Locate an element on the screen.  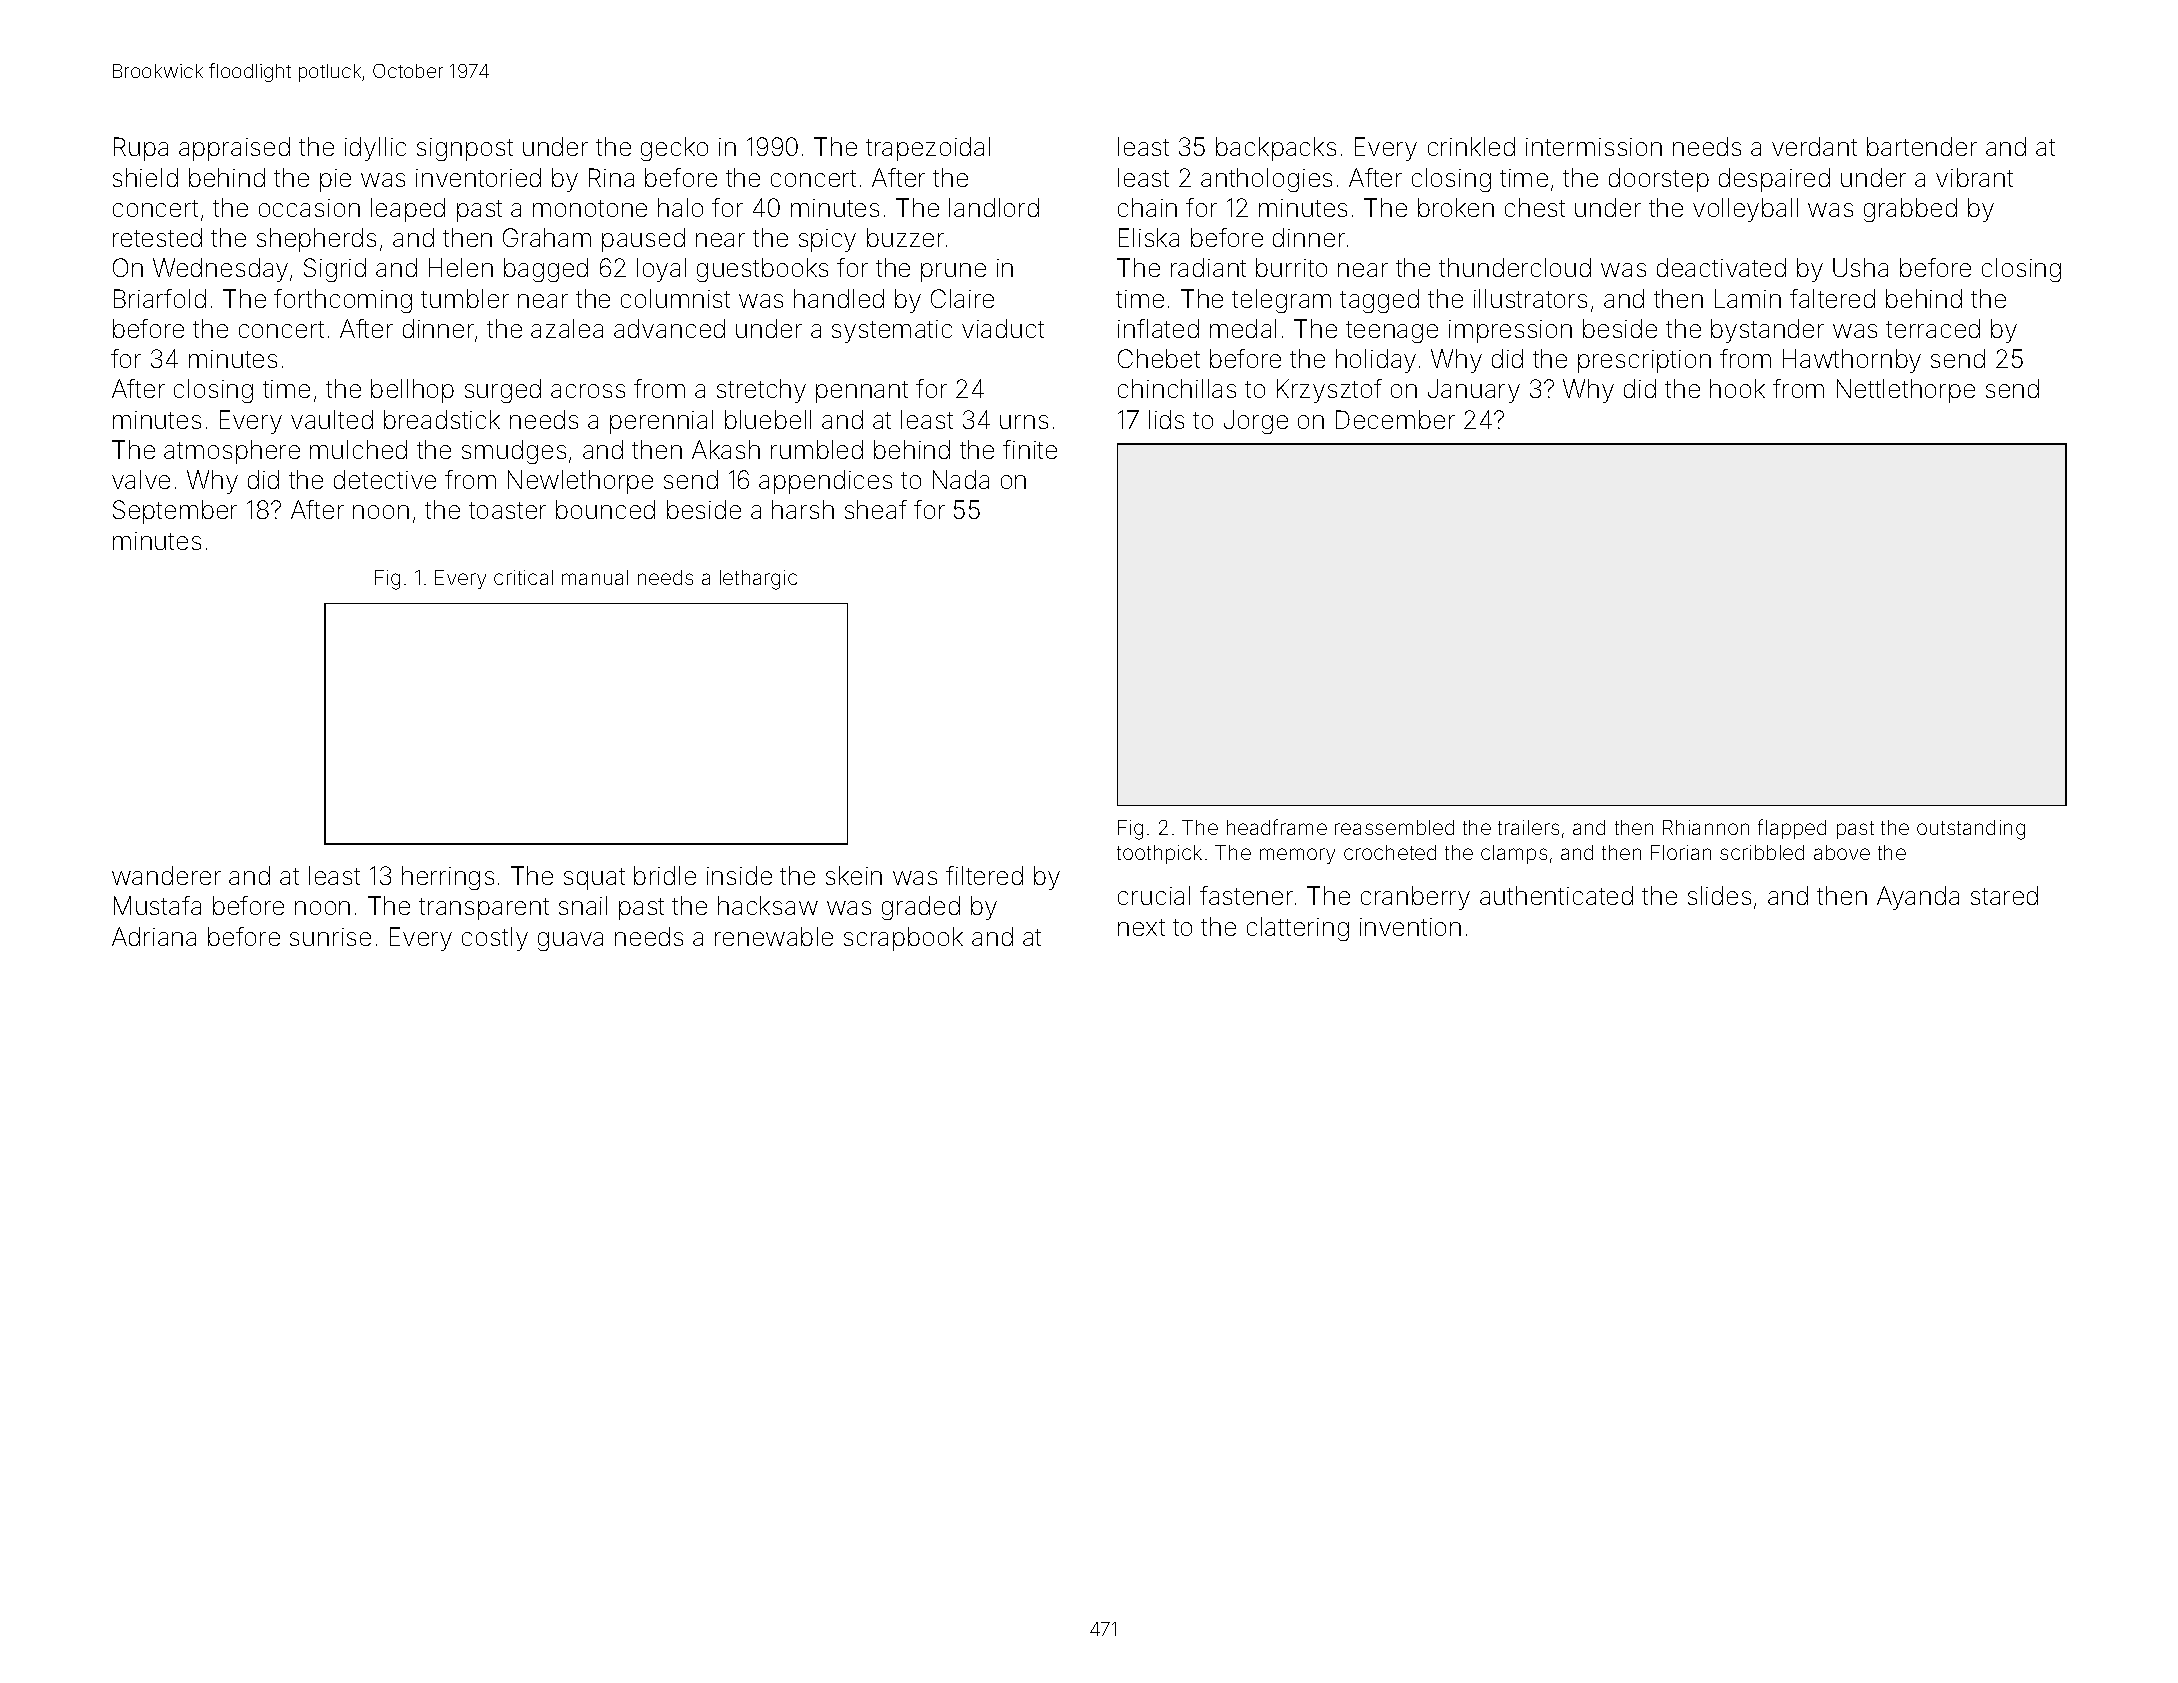
lethargic is located at coordinates (758, 580).
